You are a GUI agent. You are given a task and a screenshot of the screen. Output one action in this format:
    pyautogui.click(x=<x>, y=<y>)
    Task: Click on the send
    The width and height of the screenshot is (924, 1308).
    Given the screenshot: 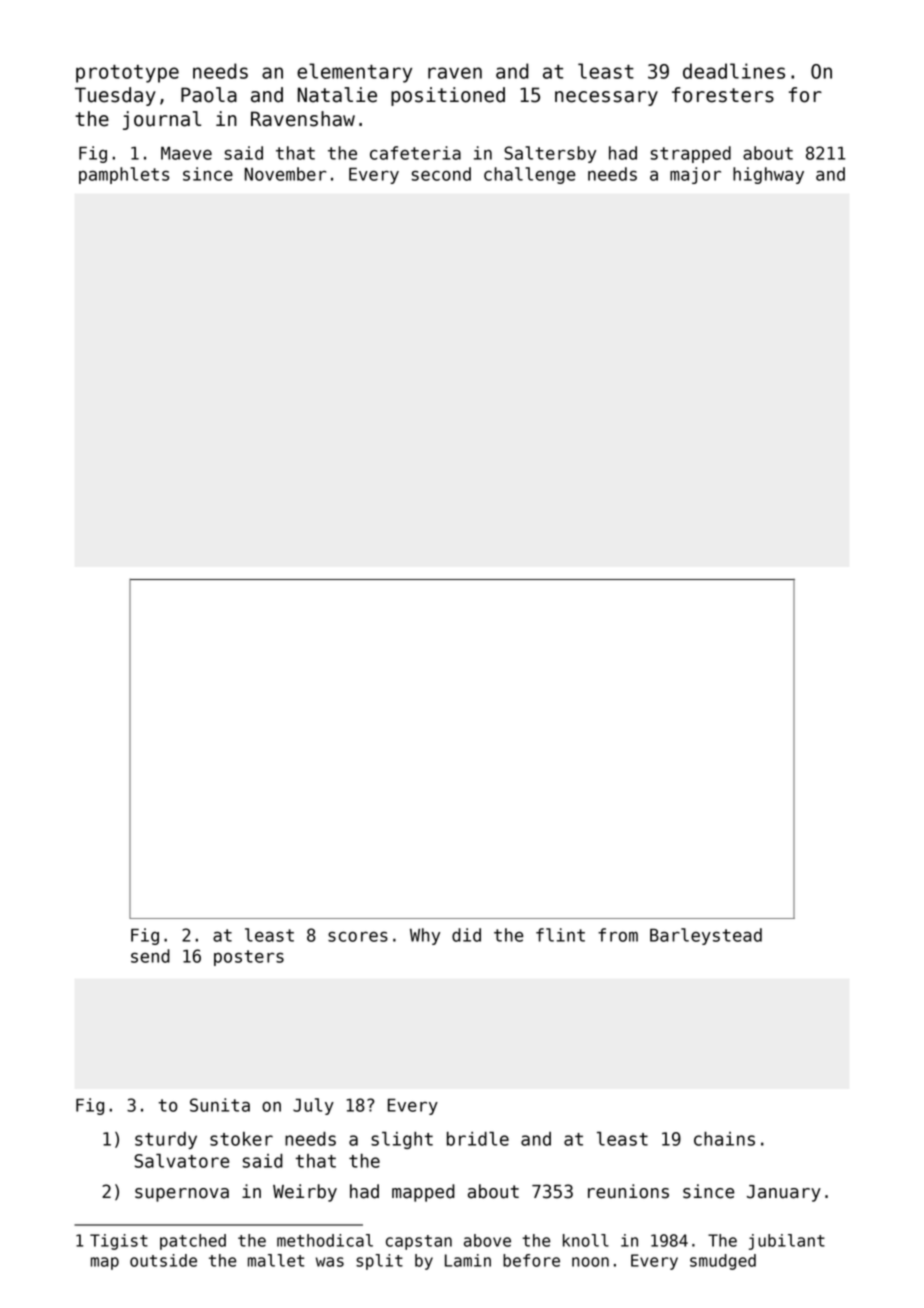 What is the action you would take?
    pyautogui.click(x=150, y=956)
